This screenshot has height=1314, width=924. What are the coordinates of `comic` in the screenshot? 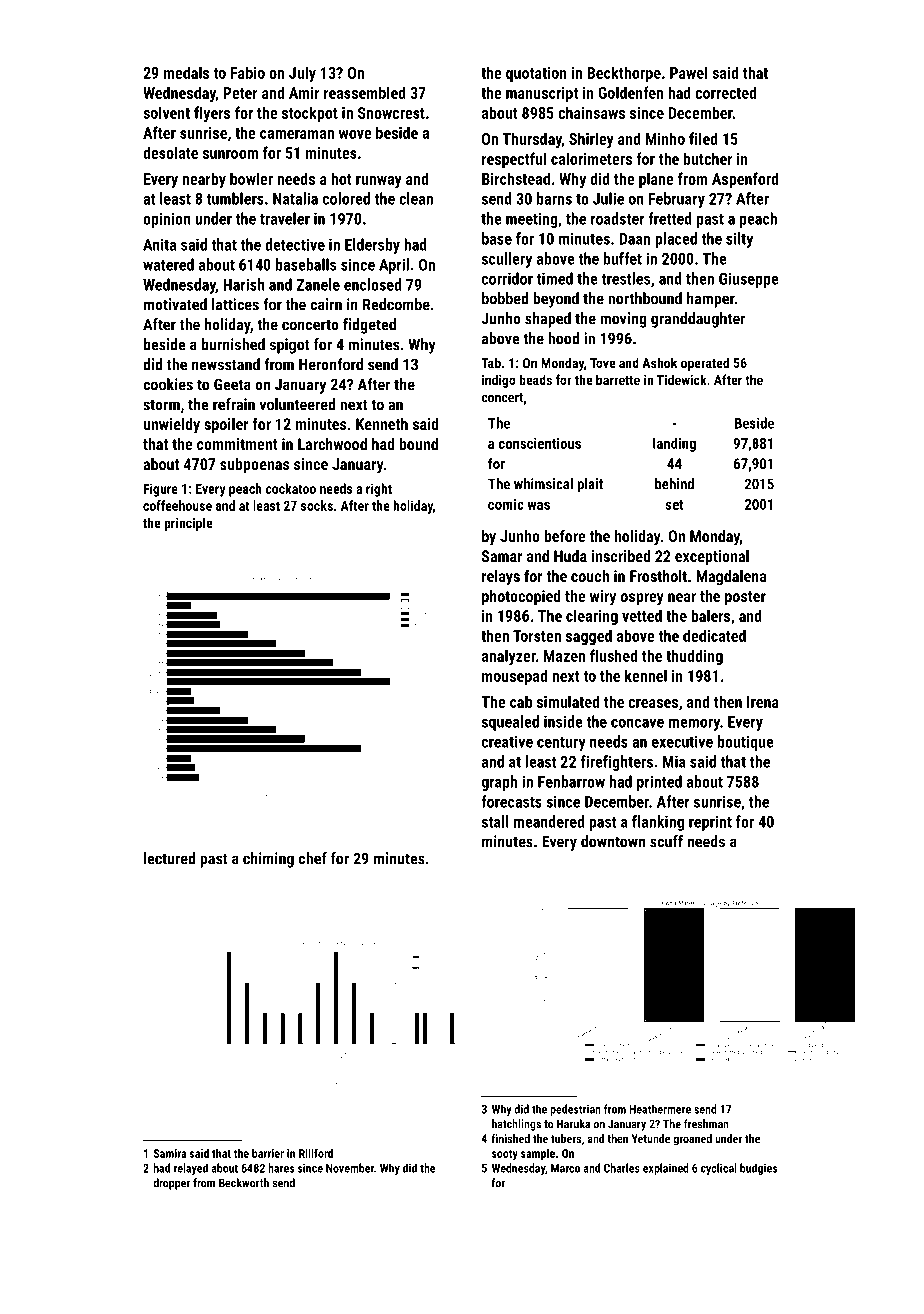 It's located at (506, 504).
